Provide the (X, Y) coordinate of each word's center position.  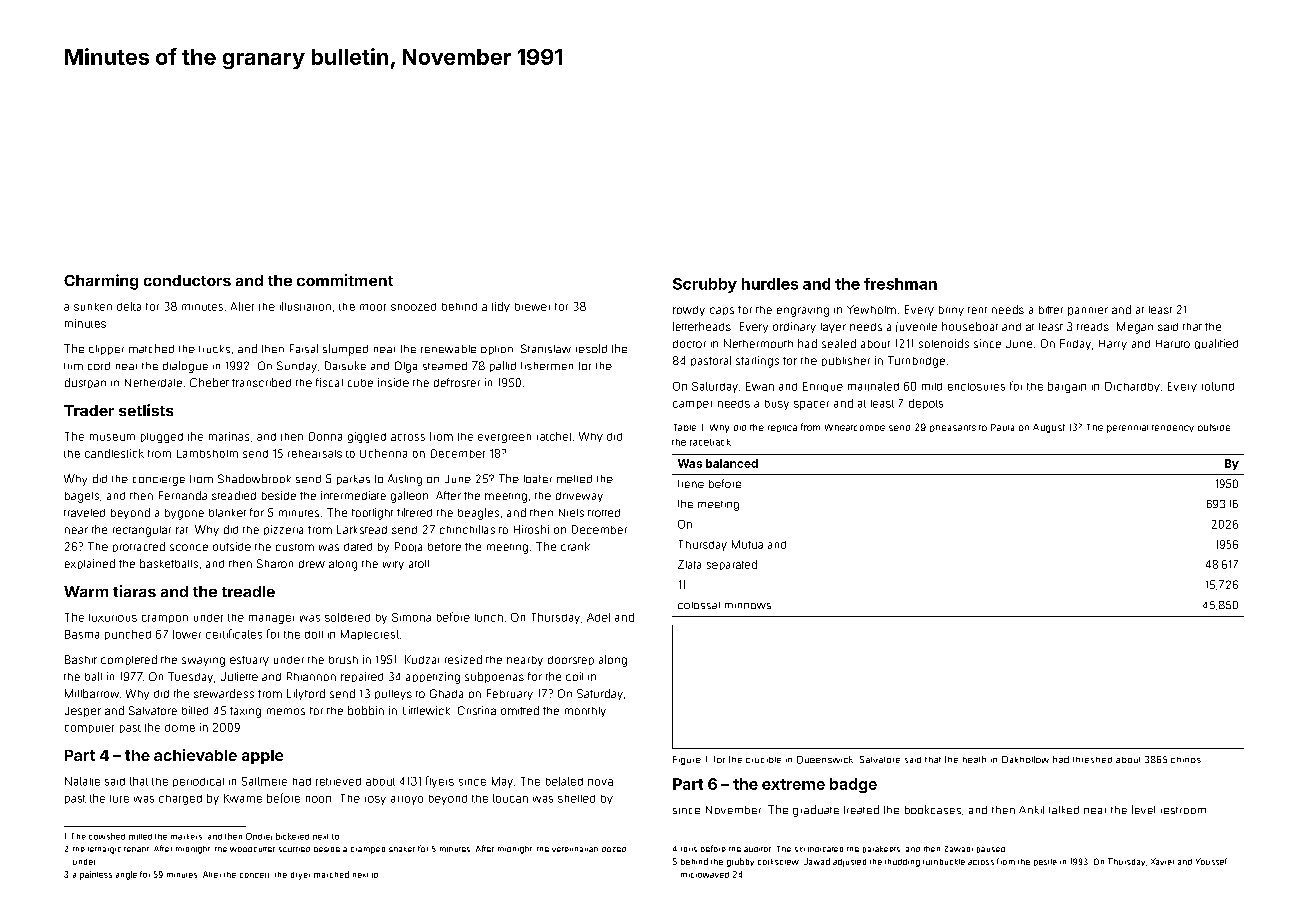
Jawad (817, 861)
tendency (1173, 428)
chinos (1186, 760)
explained (90, 564)
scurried (294, 849)
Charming (101, 282)
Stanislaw (546, 348)
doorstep (571, 660)
